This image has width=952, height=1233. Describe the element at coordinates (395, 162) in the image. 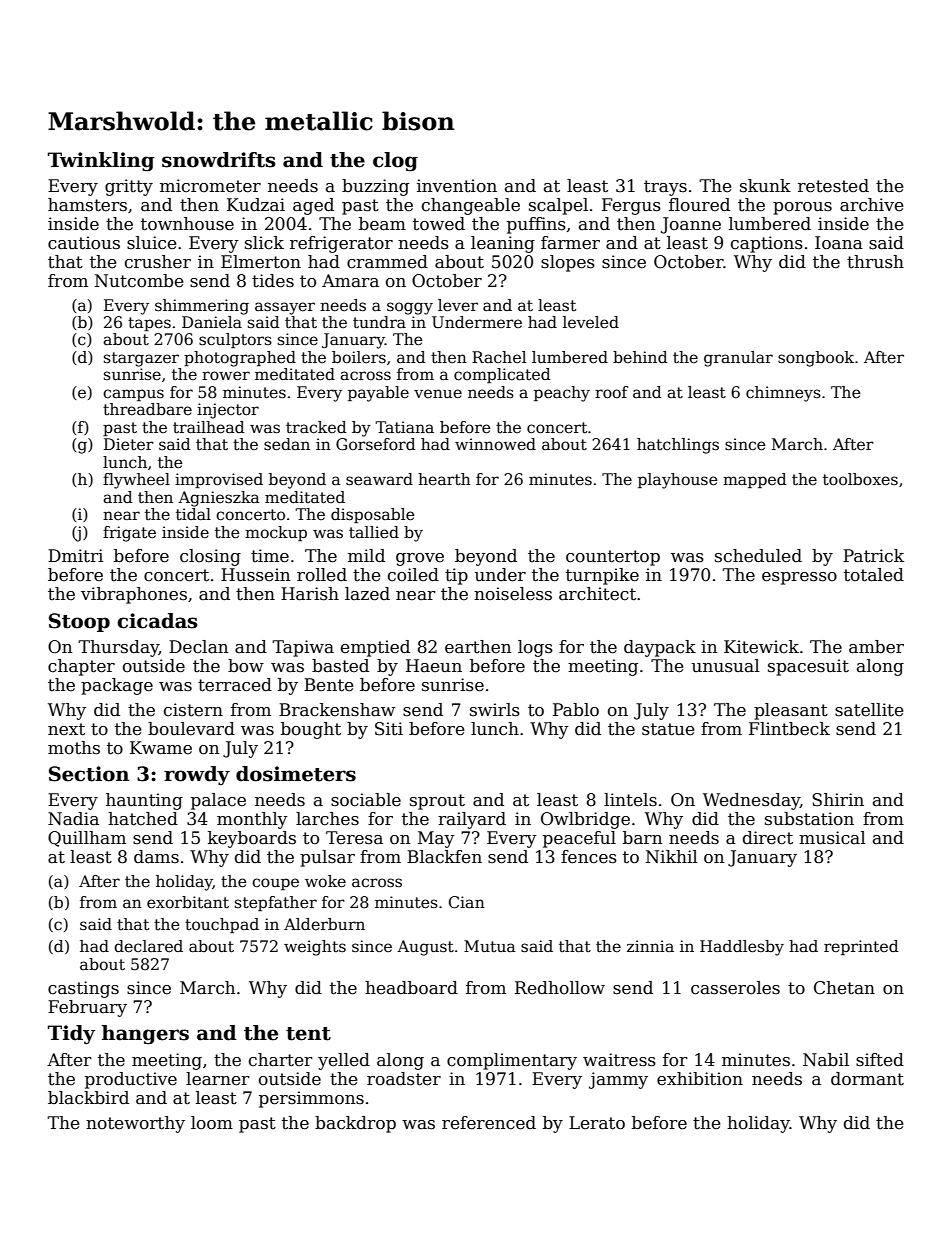

I see `clog` at that location.
